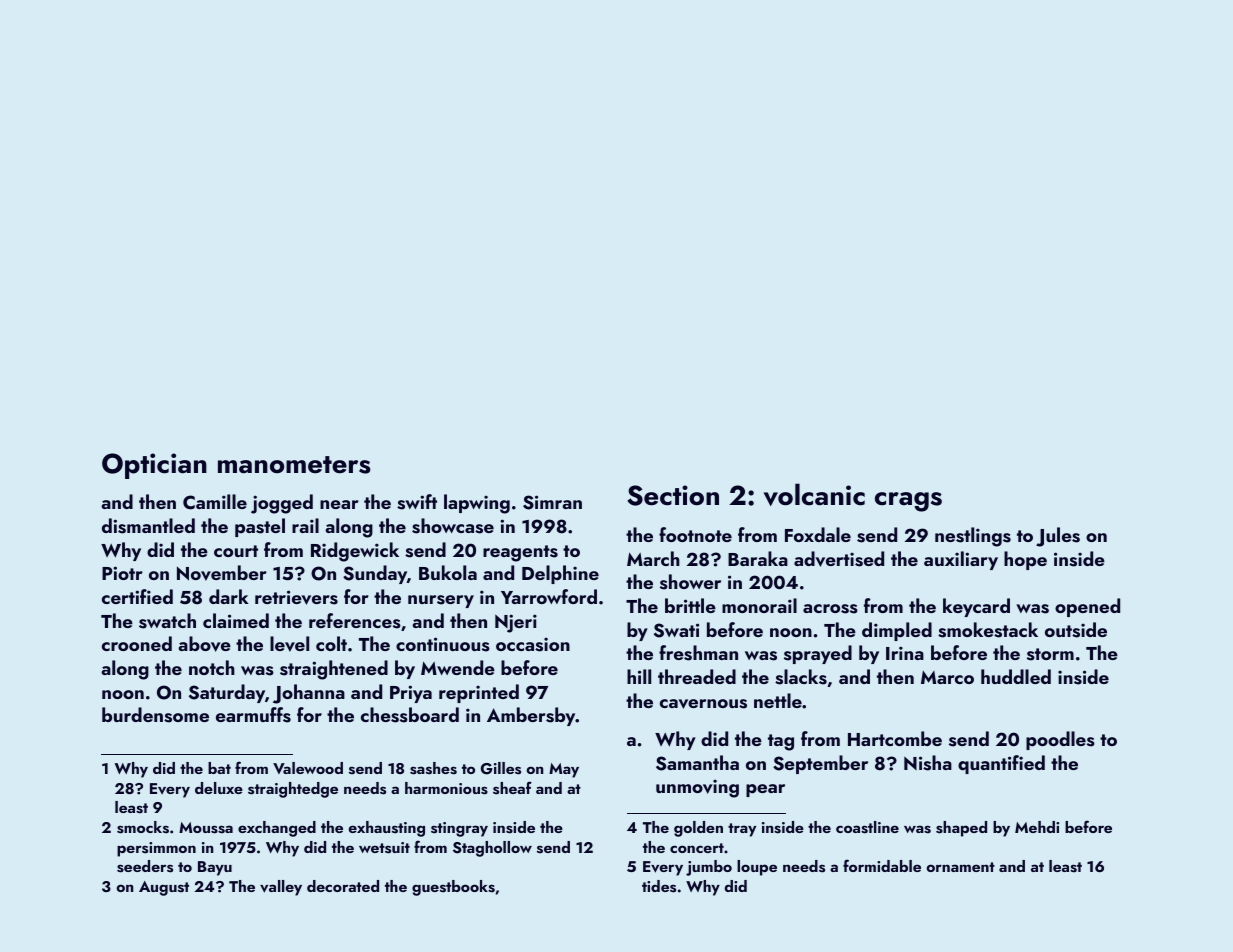 The image size is (1233, 952). Describe the element at coordinates (167, 621) in the screenshot. I see `swatch` at that location.
